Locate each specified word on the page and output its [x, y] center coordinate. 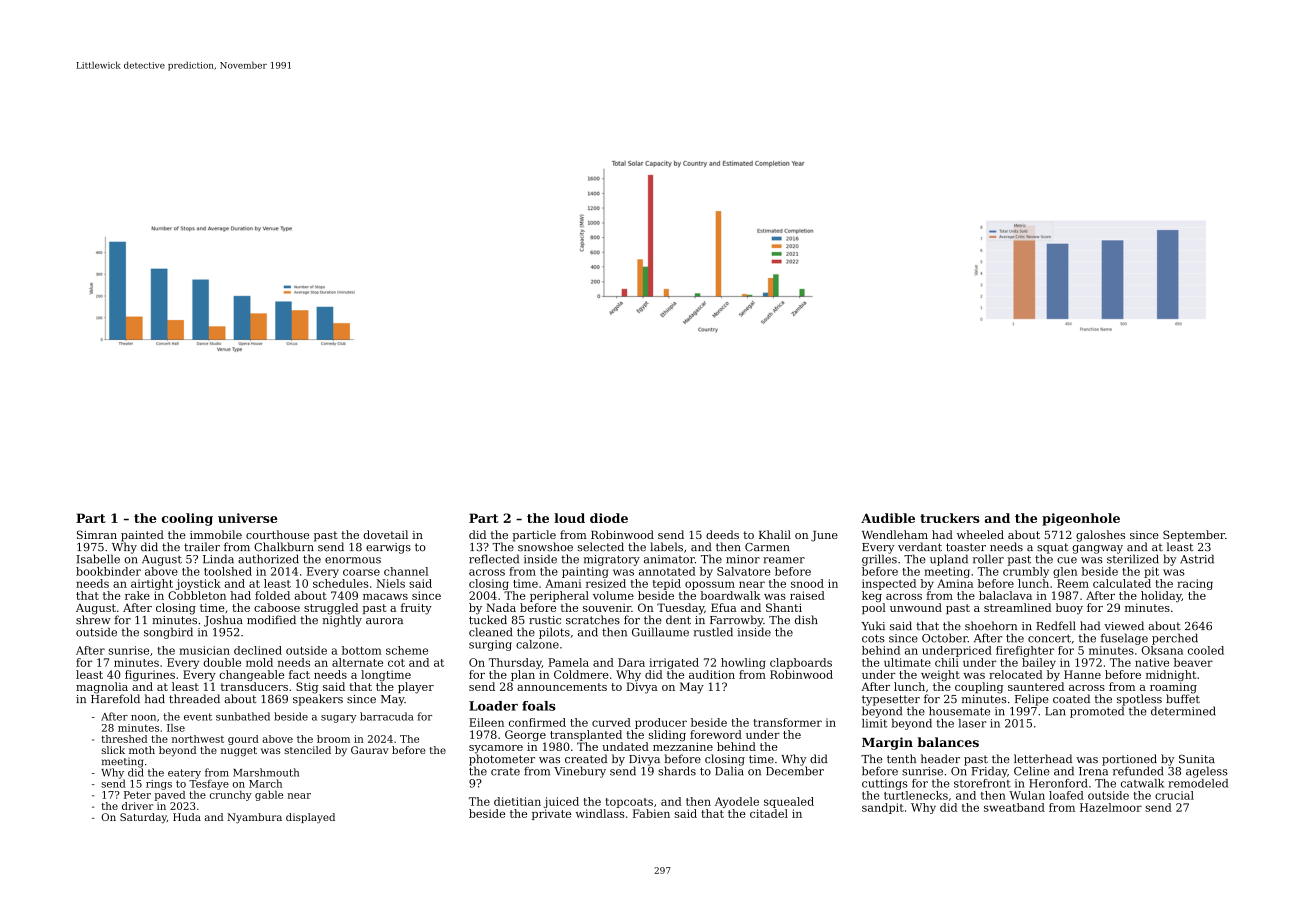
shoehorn [991, 626]
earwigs [388, 548]
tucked [488, 620]
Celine [1031, 771]
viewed [1124, 626]
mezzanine [683, 746]
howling [743, 663]
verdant [920, 547]
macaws [385, 597]
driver [137, 806]
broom [333, 739]
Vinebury [580, 772]
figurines [150, 675]
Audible [888, 518]
